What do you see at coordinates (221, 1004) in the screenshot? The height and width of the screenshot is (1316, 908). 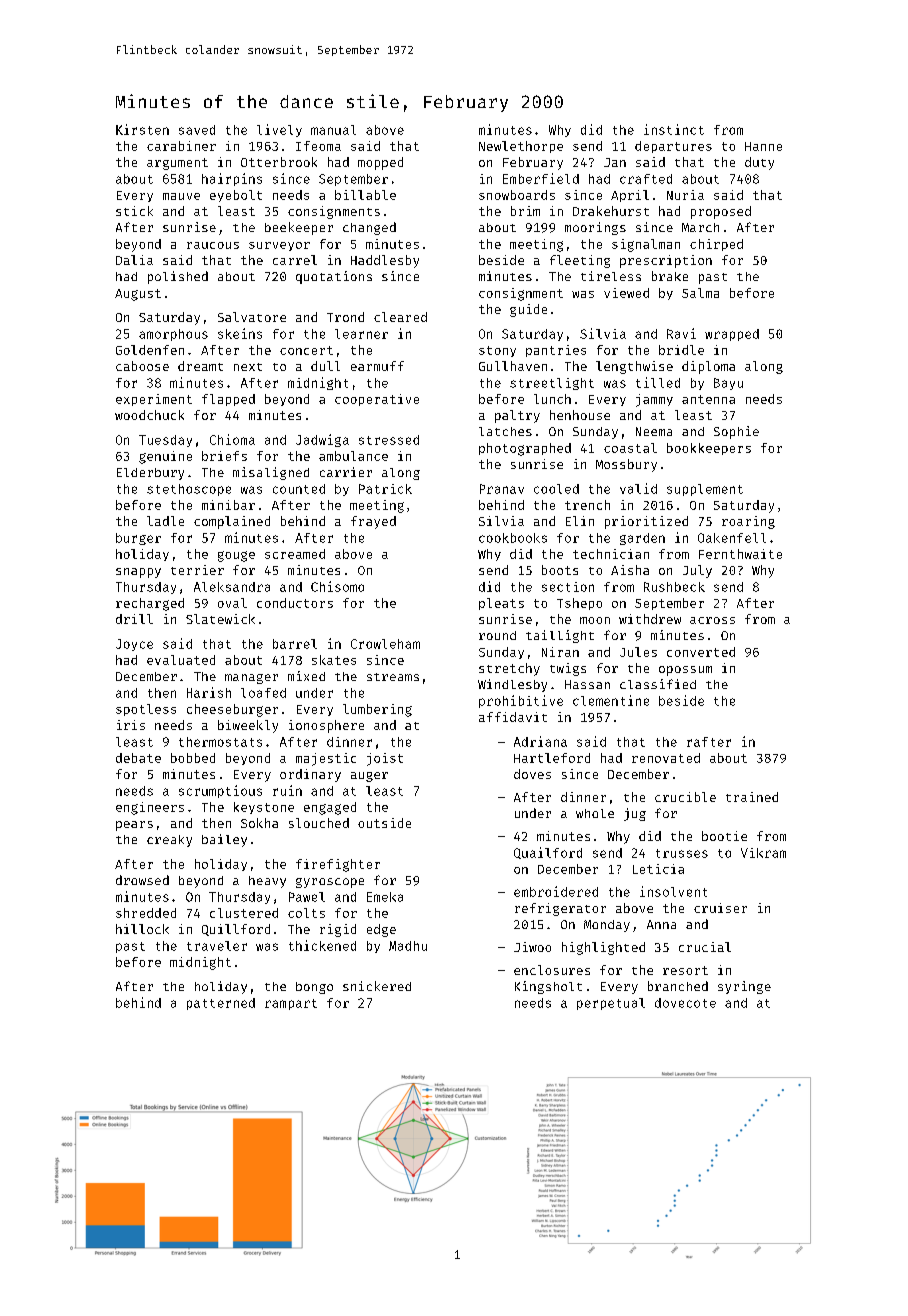 I see `patterned` at bounding box center [221, 1004].
